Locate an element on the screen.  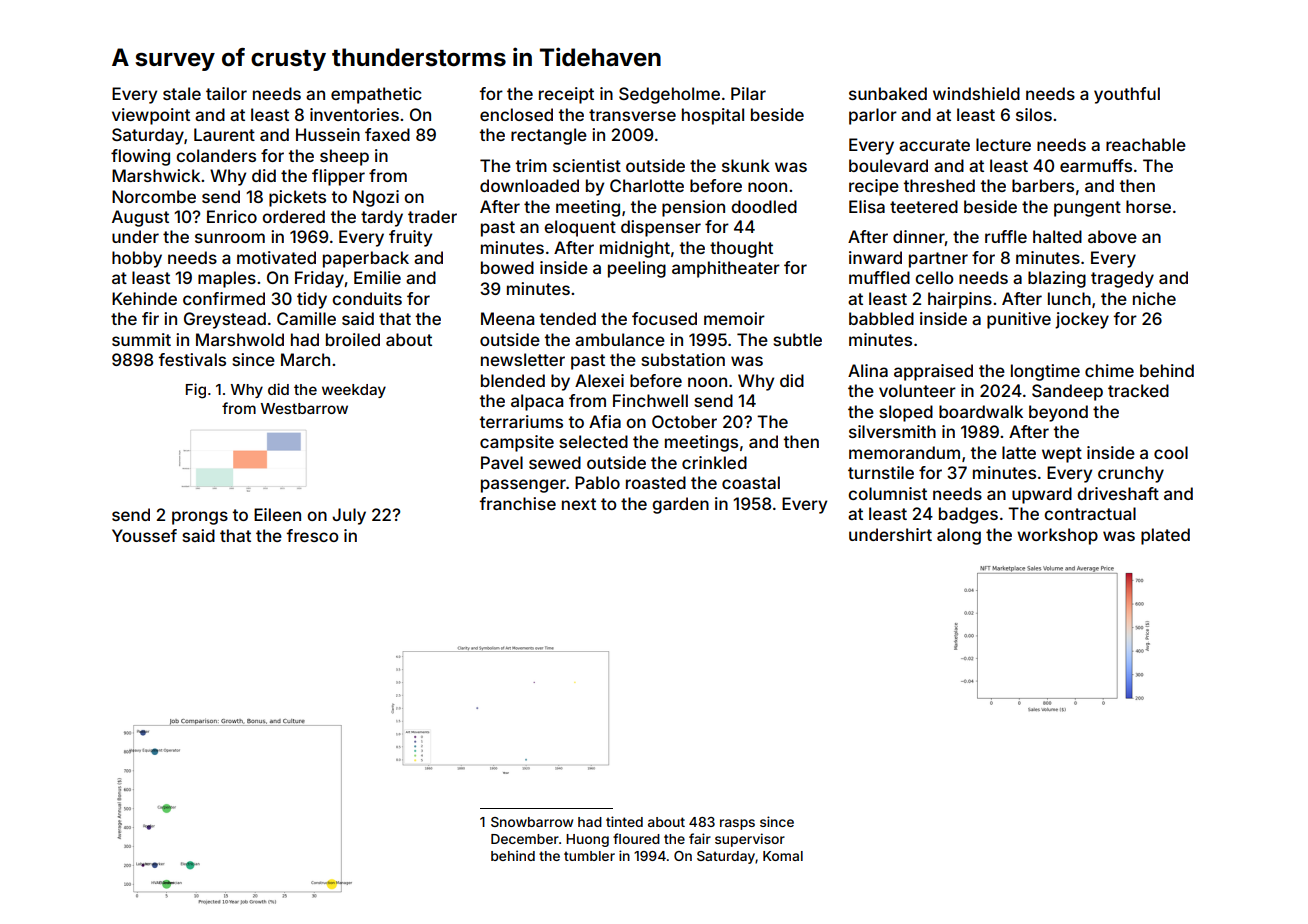
Komal is located at coordinates (783, 856).
